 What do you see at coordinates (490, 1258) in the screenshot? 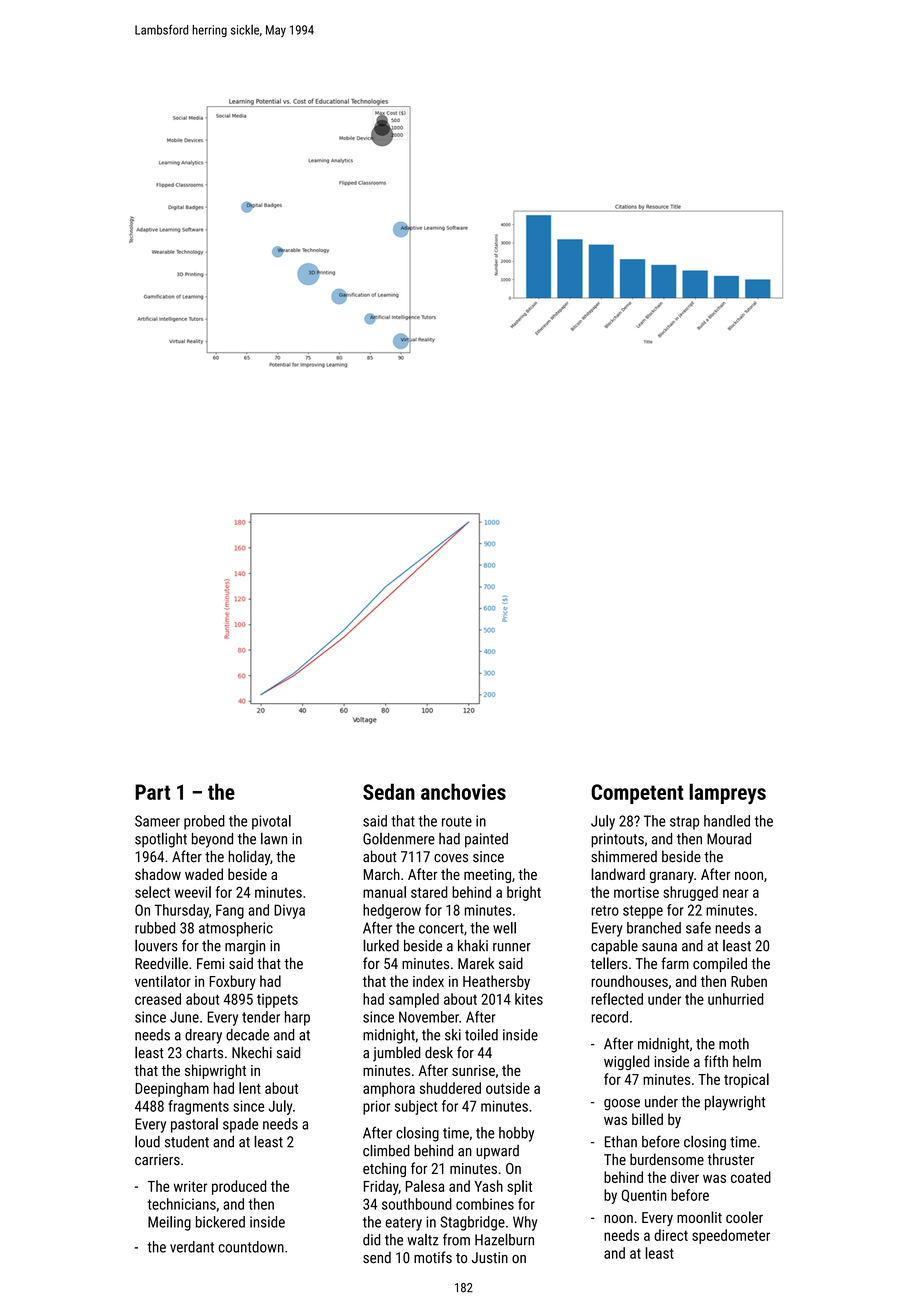
I see `Justin` at bounding box center [490, 1258].
